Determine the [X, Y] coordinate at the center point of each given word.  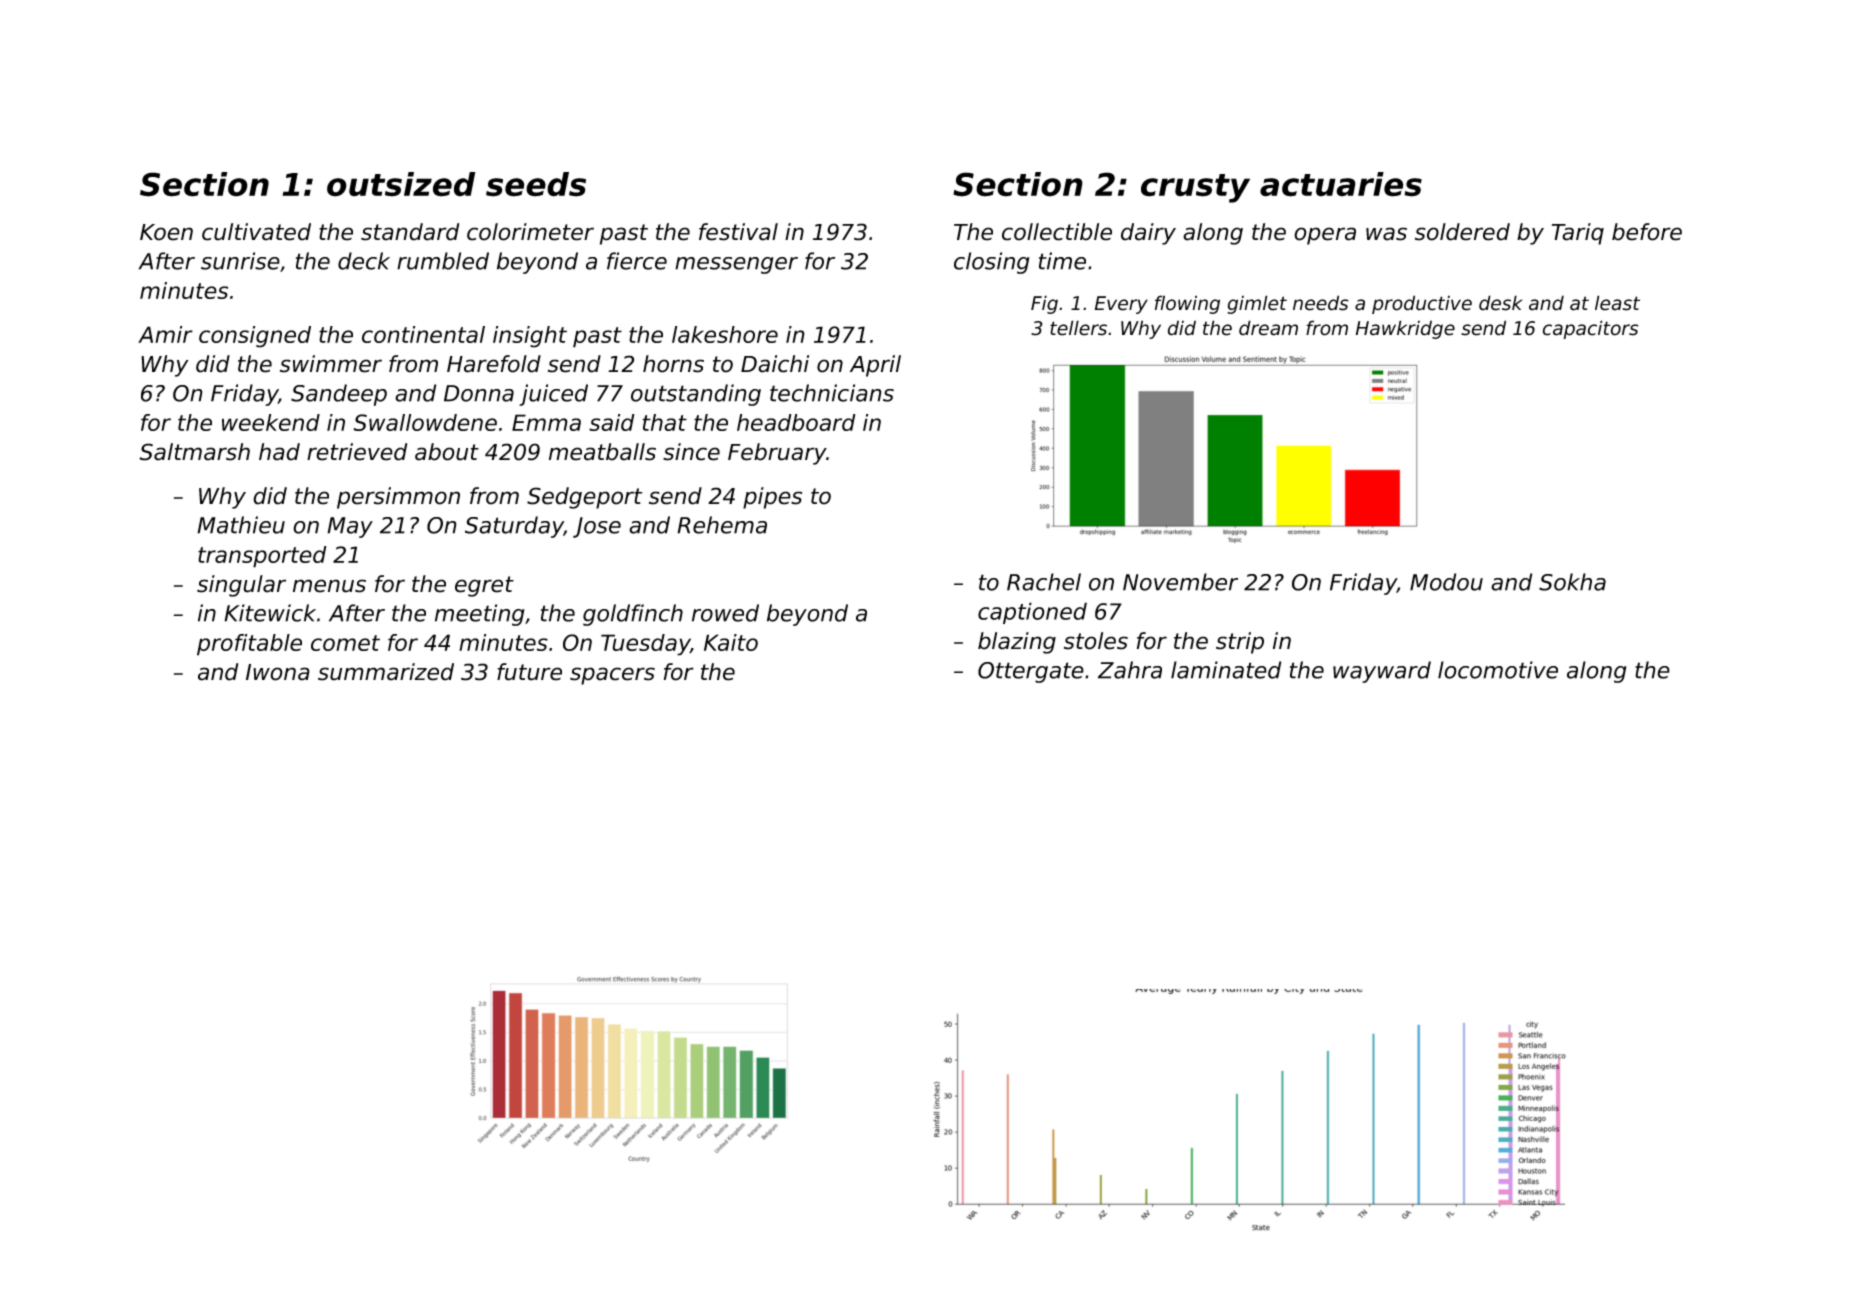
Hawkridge [1405, 329]
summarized [386, 672]
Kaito [731, 642]
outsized [401, 184]
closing [991, 263]
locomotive [1498, 670]
